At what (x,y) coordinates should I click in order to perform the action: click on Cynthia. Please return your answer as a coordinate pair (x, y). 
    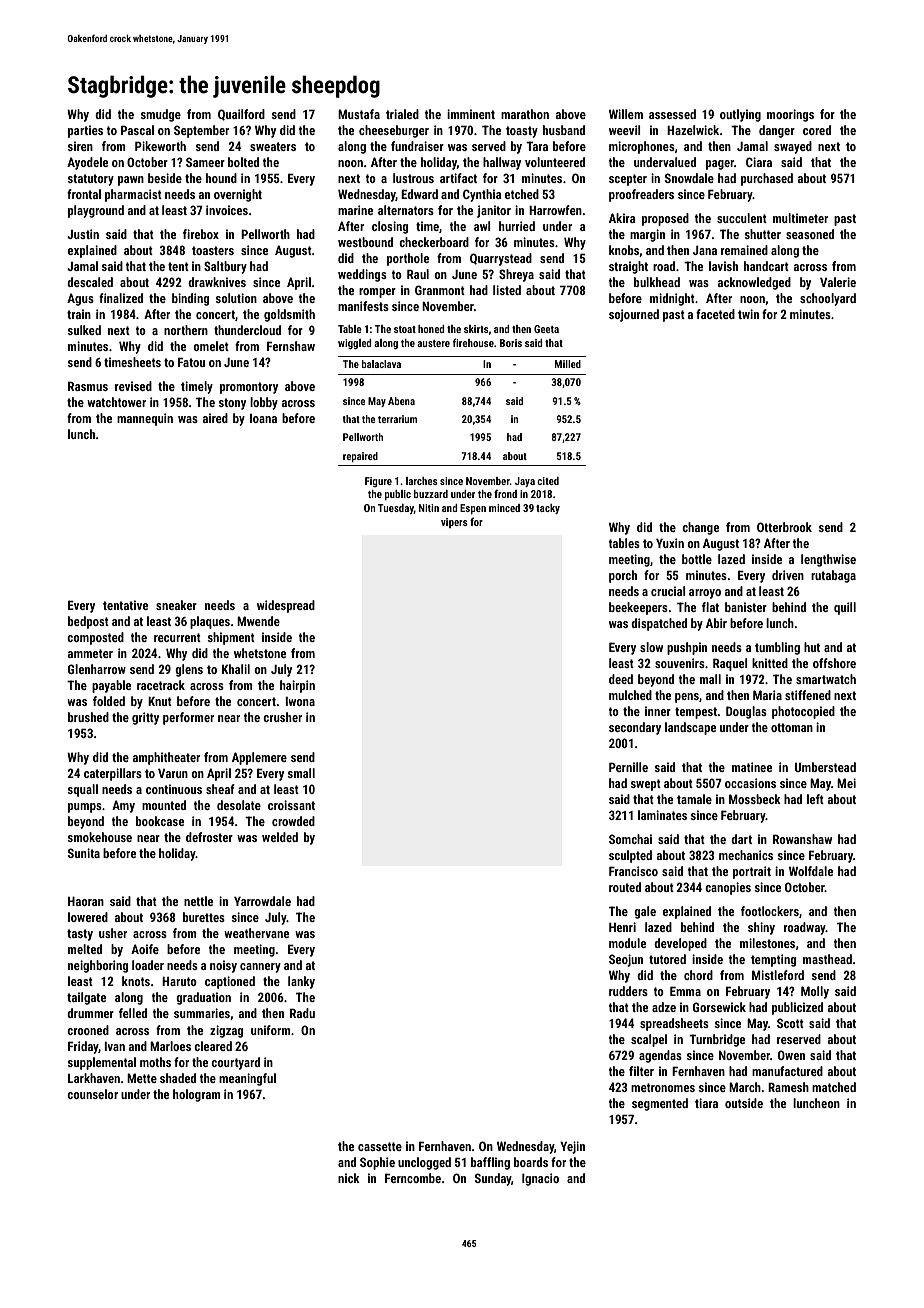
    Looking at the image, I should click on (482, 195).
